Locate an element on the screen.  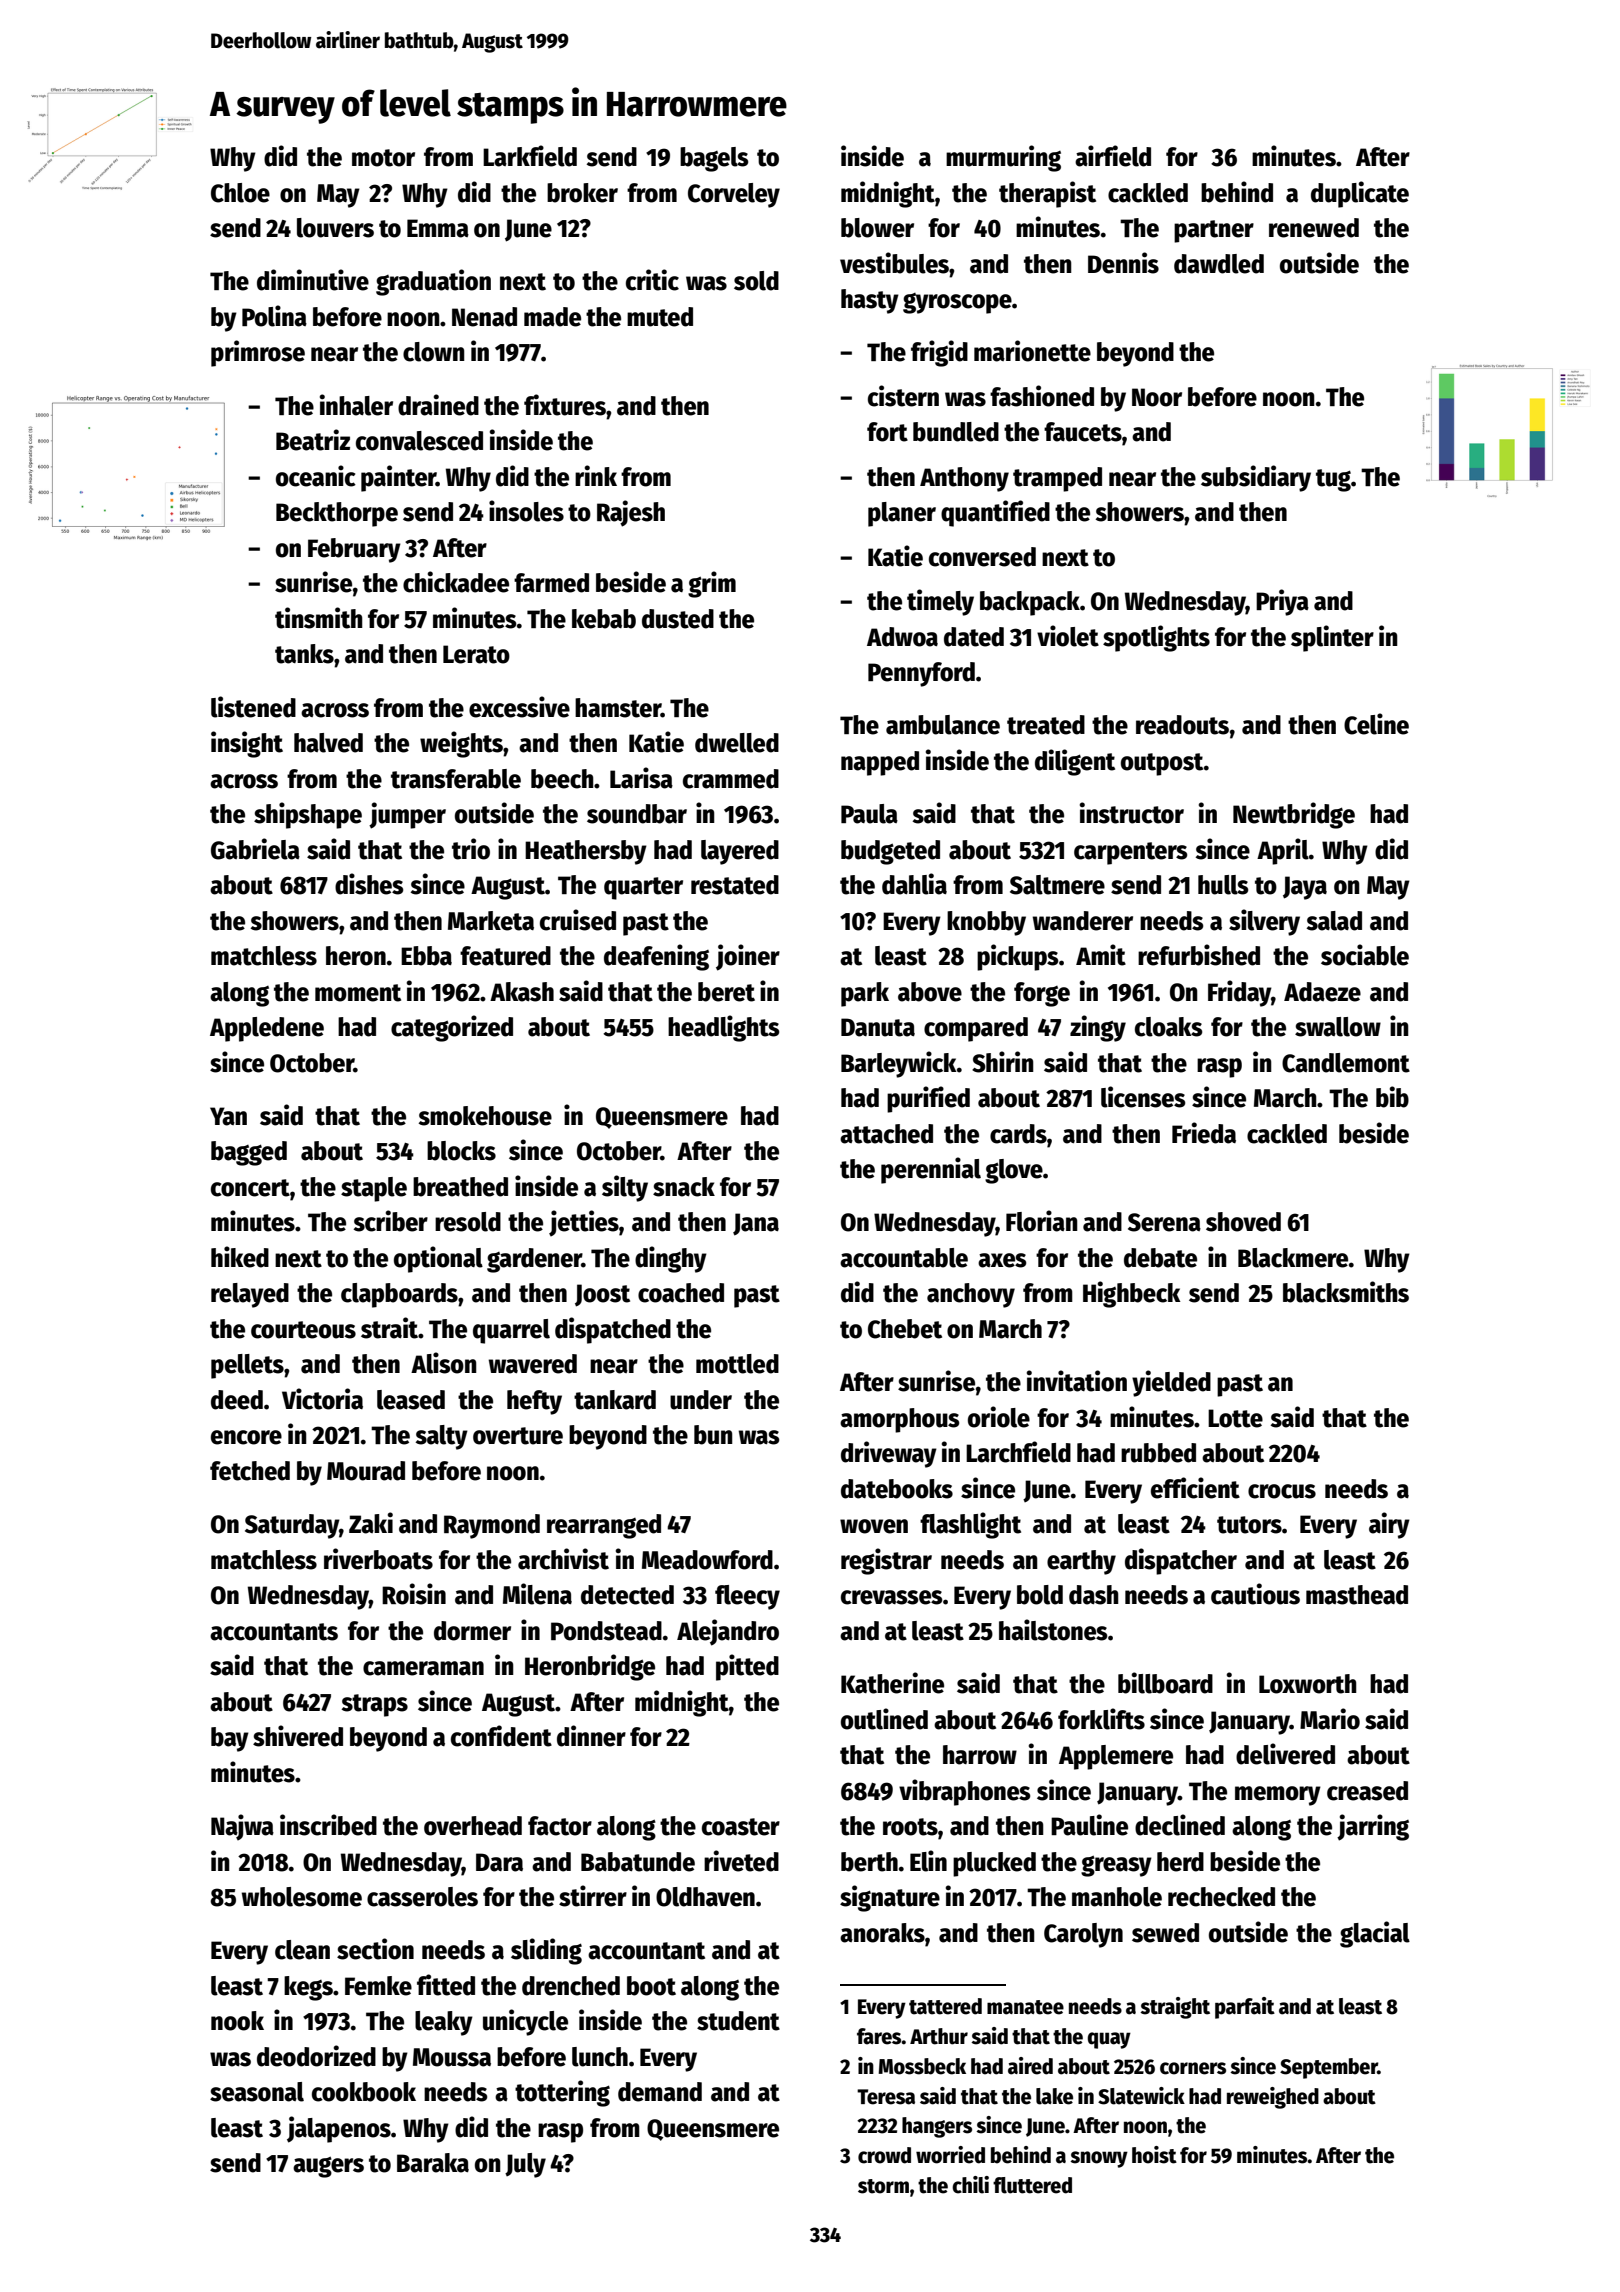
murmuring is located at coordinates (1003, 158).
